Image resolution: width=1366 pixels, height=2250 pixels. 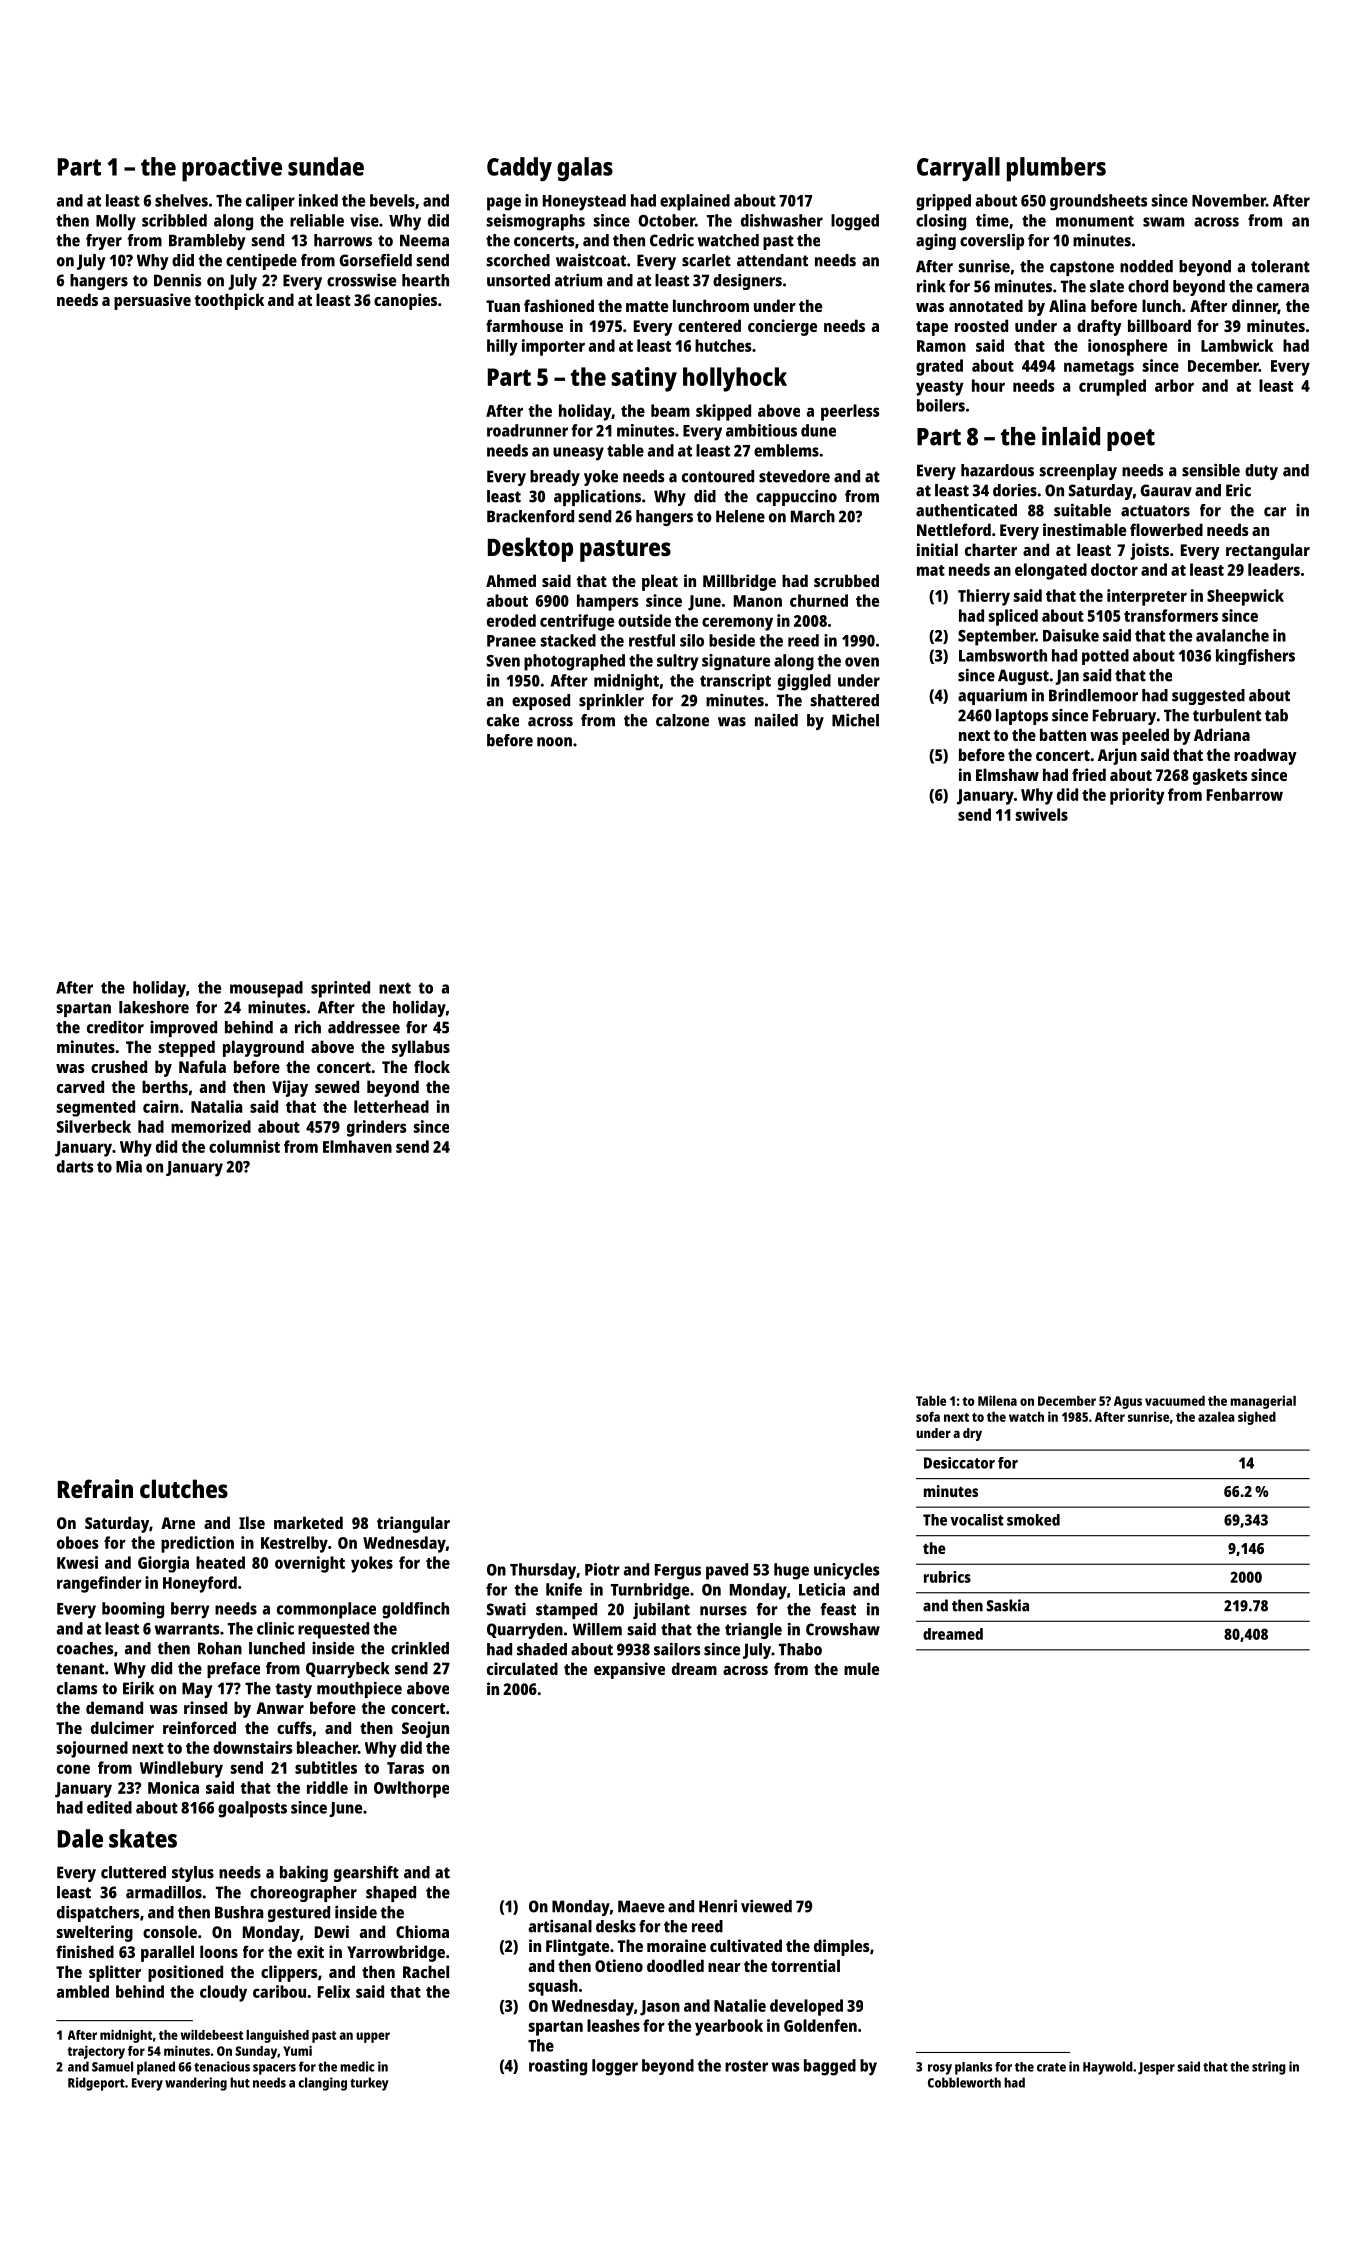 I want to click on columnist, so click(x=244, y=1146).
